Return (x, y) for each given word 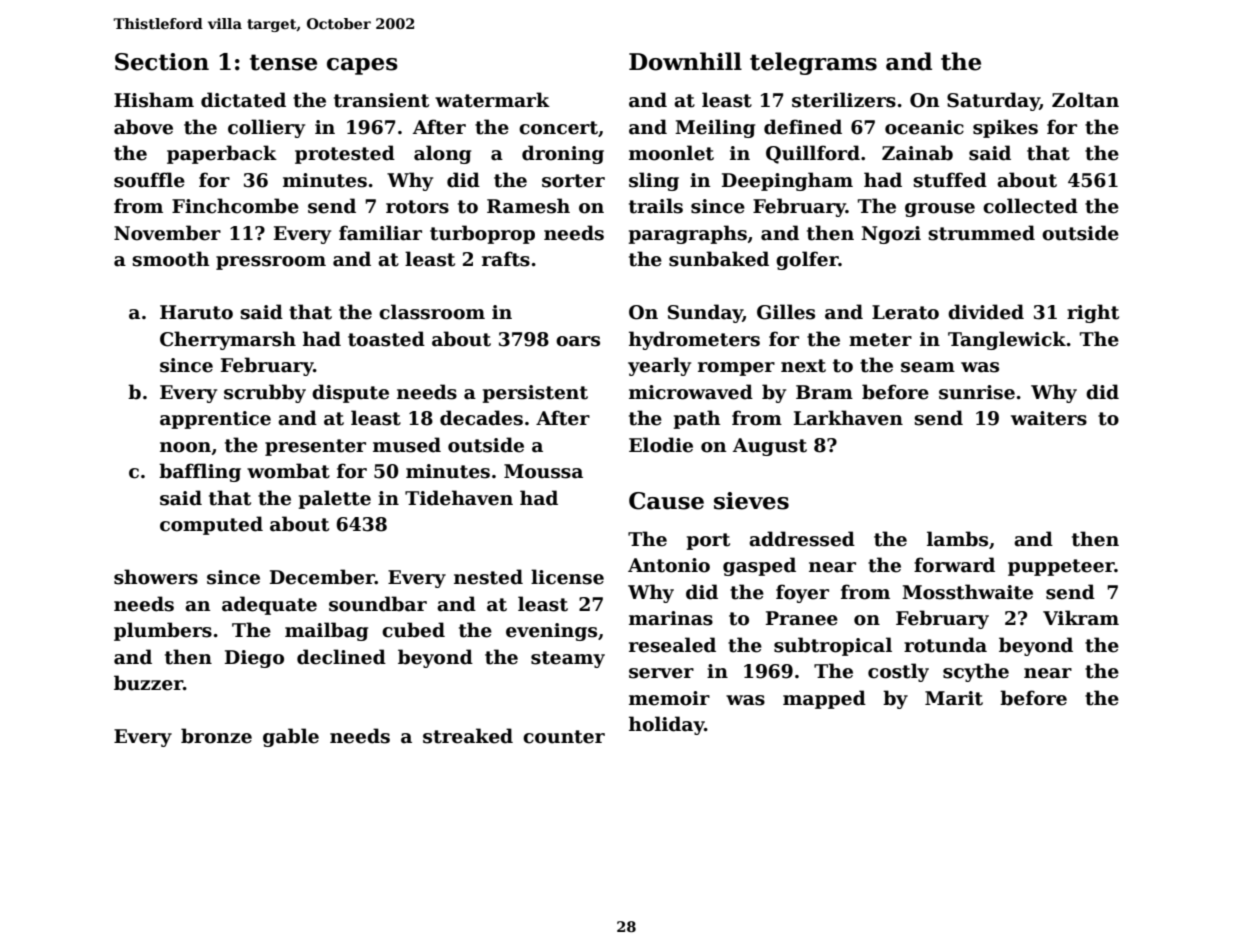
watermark (492, 100)
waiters (1049, 418)
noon (185, 447)
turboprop (482, 234)
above (143, 127)
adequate (269, 605)
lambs (957, 539)
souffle (149, 180)
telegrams (813, 63)
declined (341, 657)
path (697, 419)
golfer (807, 260)
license (567, 577)
